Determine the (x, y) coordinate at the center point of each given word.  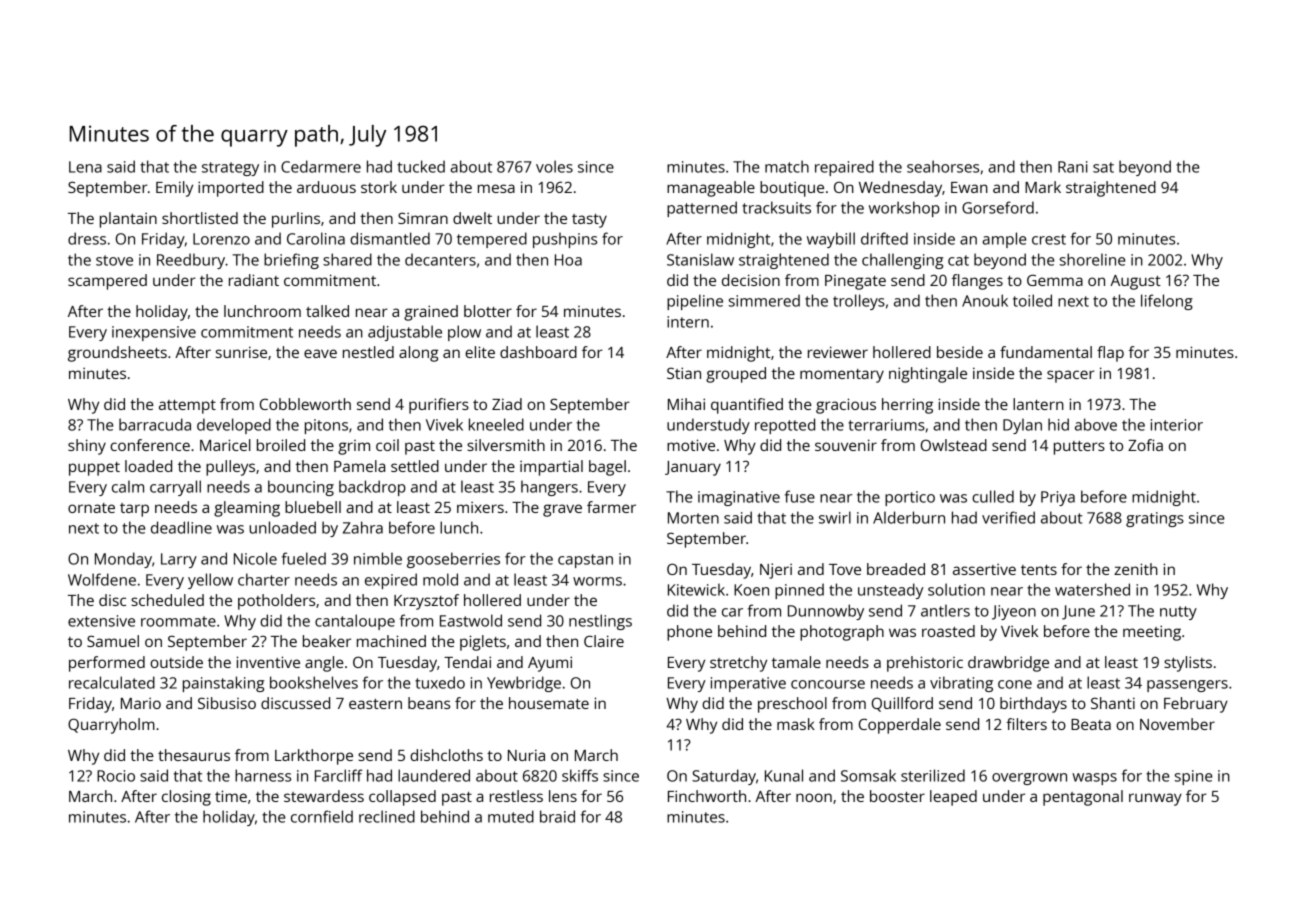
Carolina (316, 238)
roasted (948, 631)
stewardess (324, 796)
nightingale (928, 375)
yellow (210, 581)
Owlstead (954, 445)
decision (751, 280)
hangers (549, 488)
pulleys (230, 468)
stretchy (738, 664)
